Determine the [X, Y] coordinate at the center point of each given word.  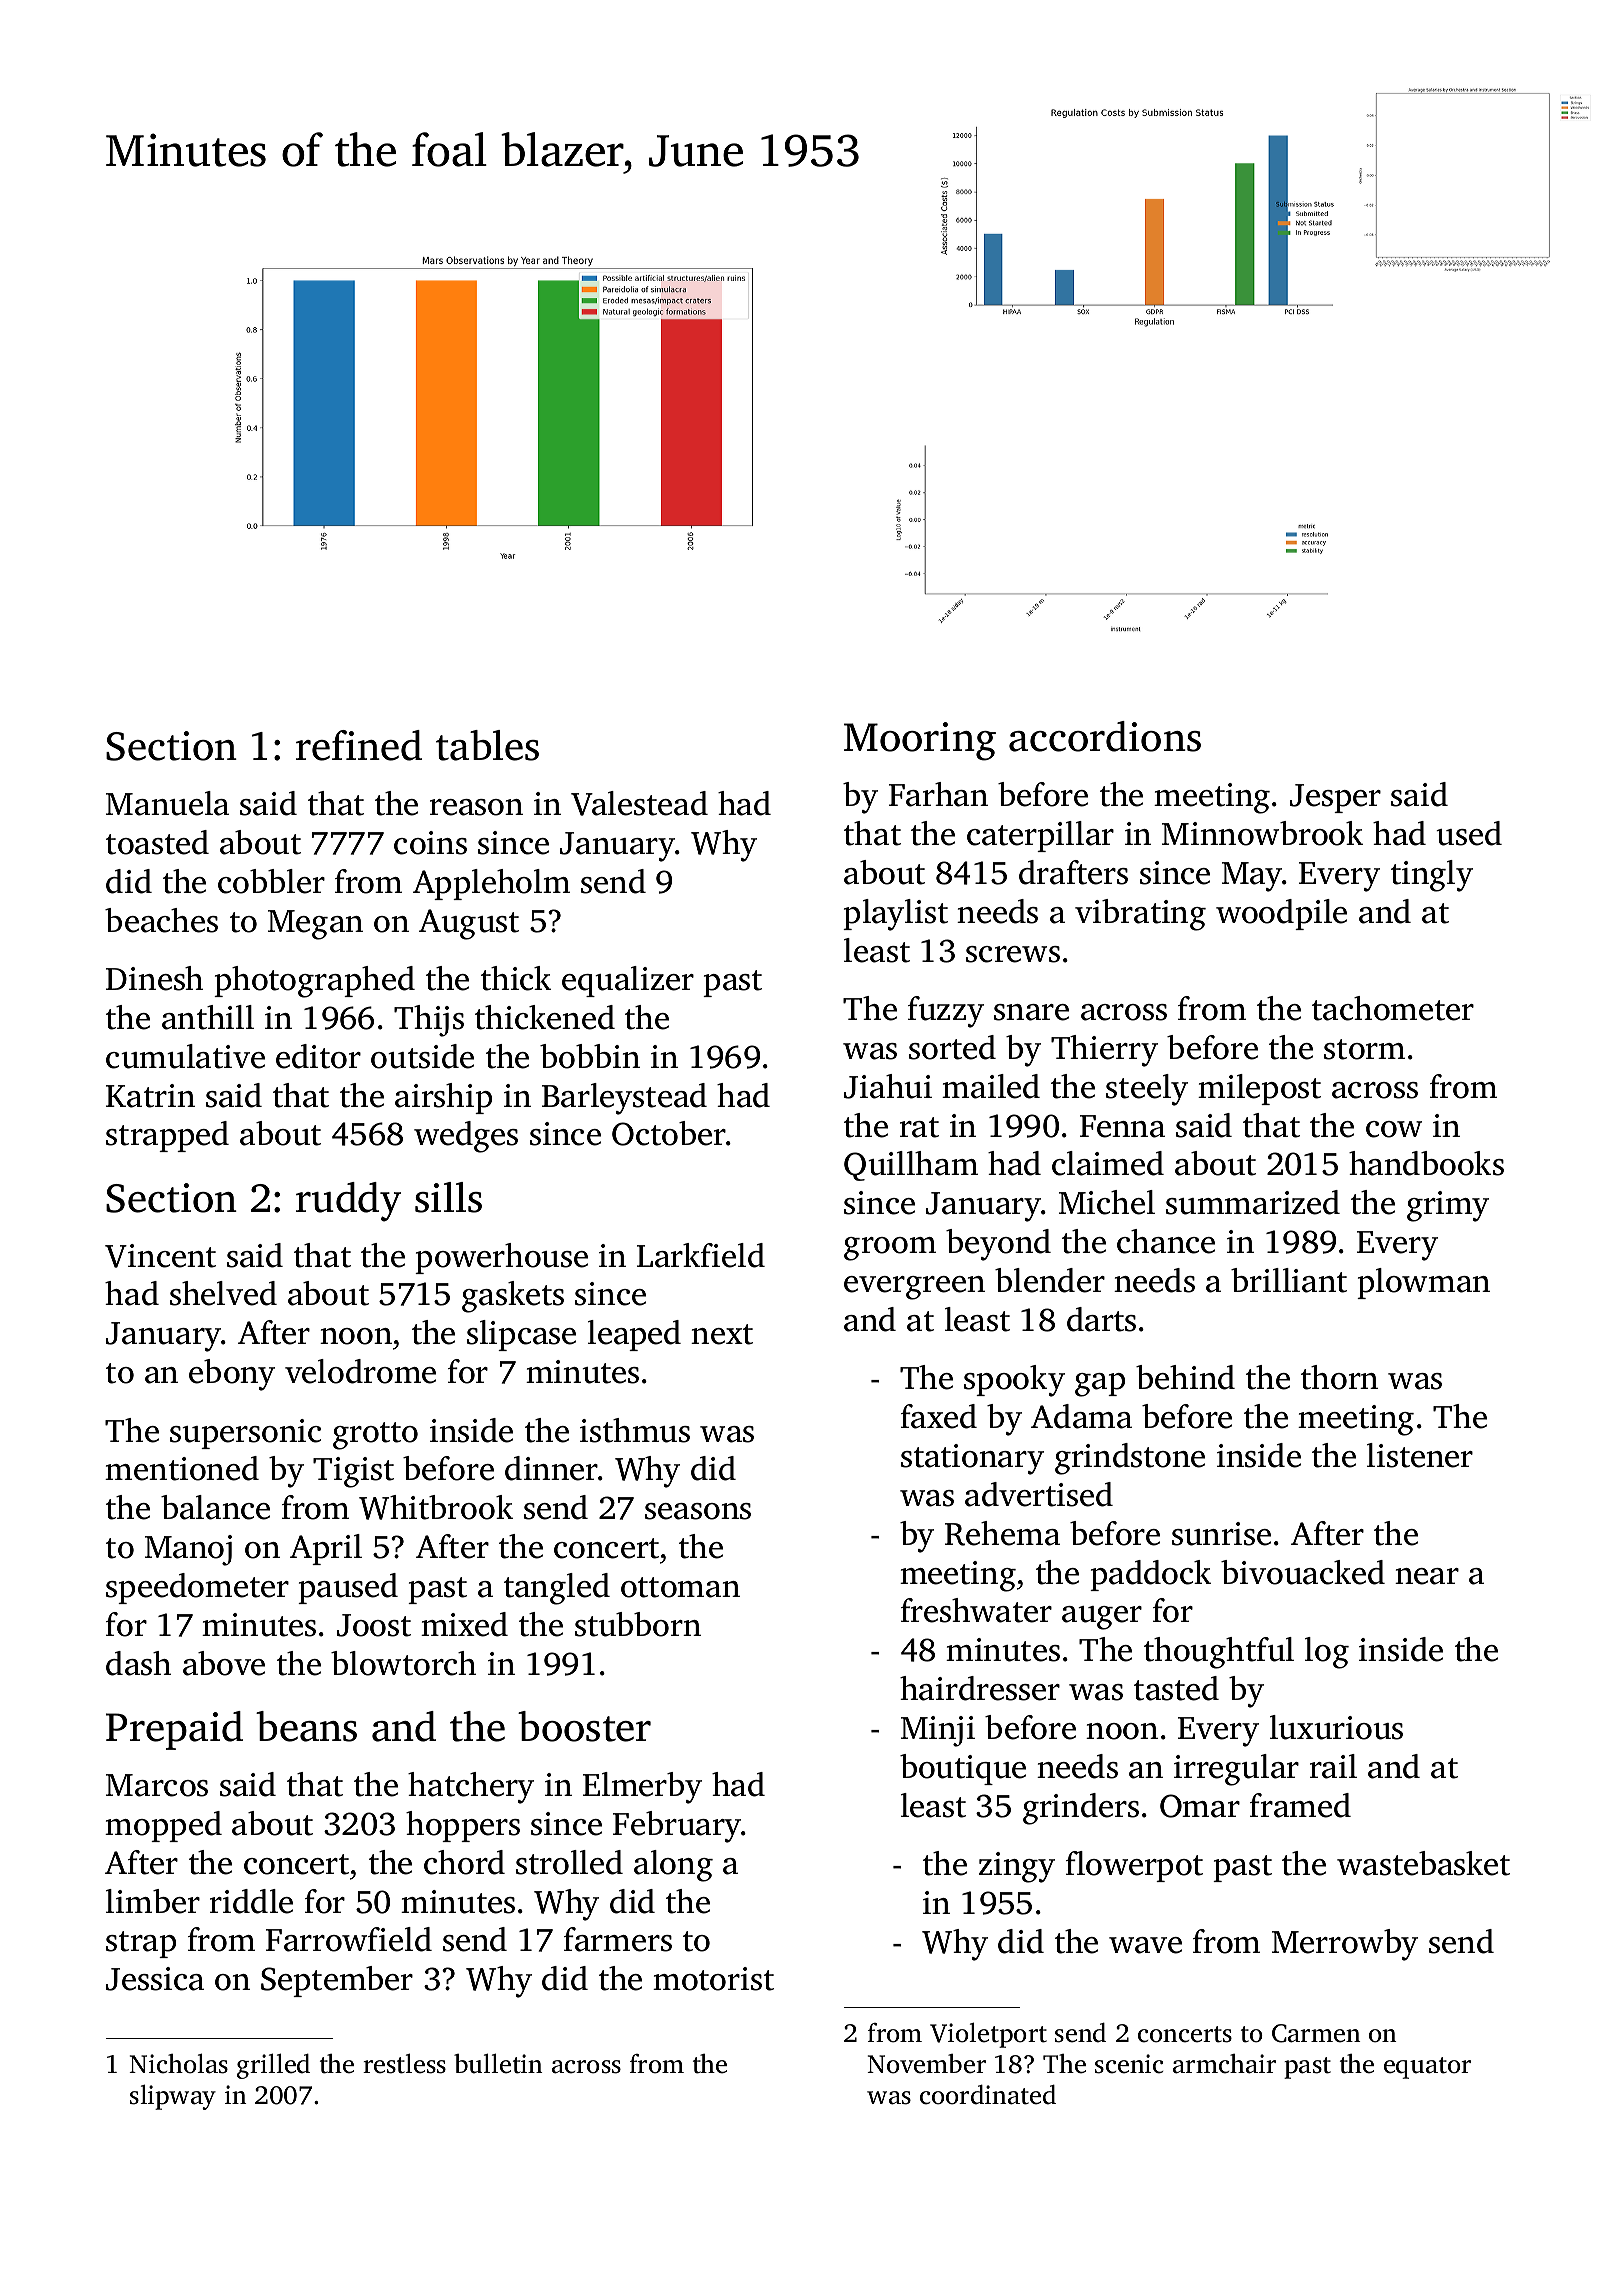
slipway [173, 2097]
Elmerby [642, 1788]
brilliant [1289, 1280]
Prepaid [174, 1730]
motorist [713, 1979]
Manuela [167, 803]
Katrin [150, 1096]
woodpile [1281, 914]
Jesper [1335, 798]
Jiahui [888, 1086]
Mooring [920, 741]
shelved [223, 1293]
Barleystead [624, 1099]
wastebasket [1423, 1863]
